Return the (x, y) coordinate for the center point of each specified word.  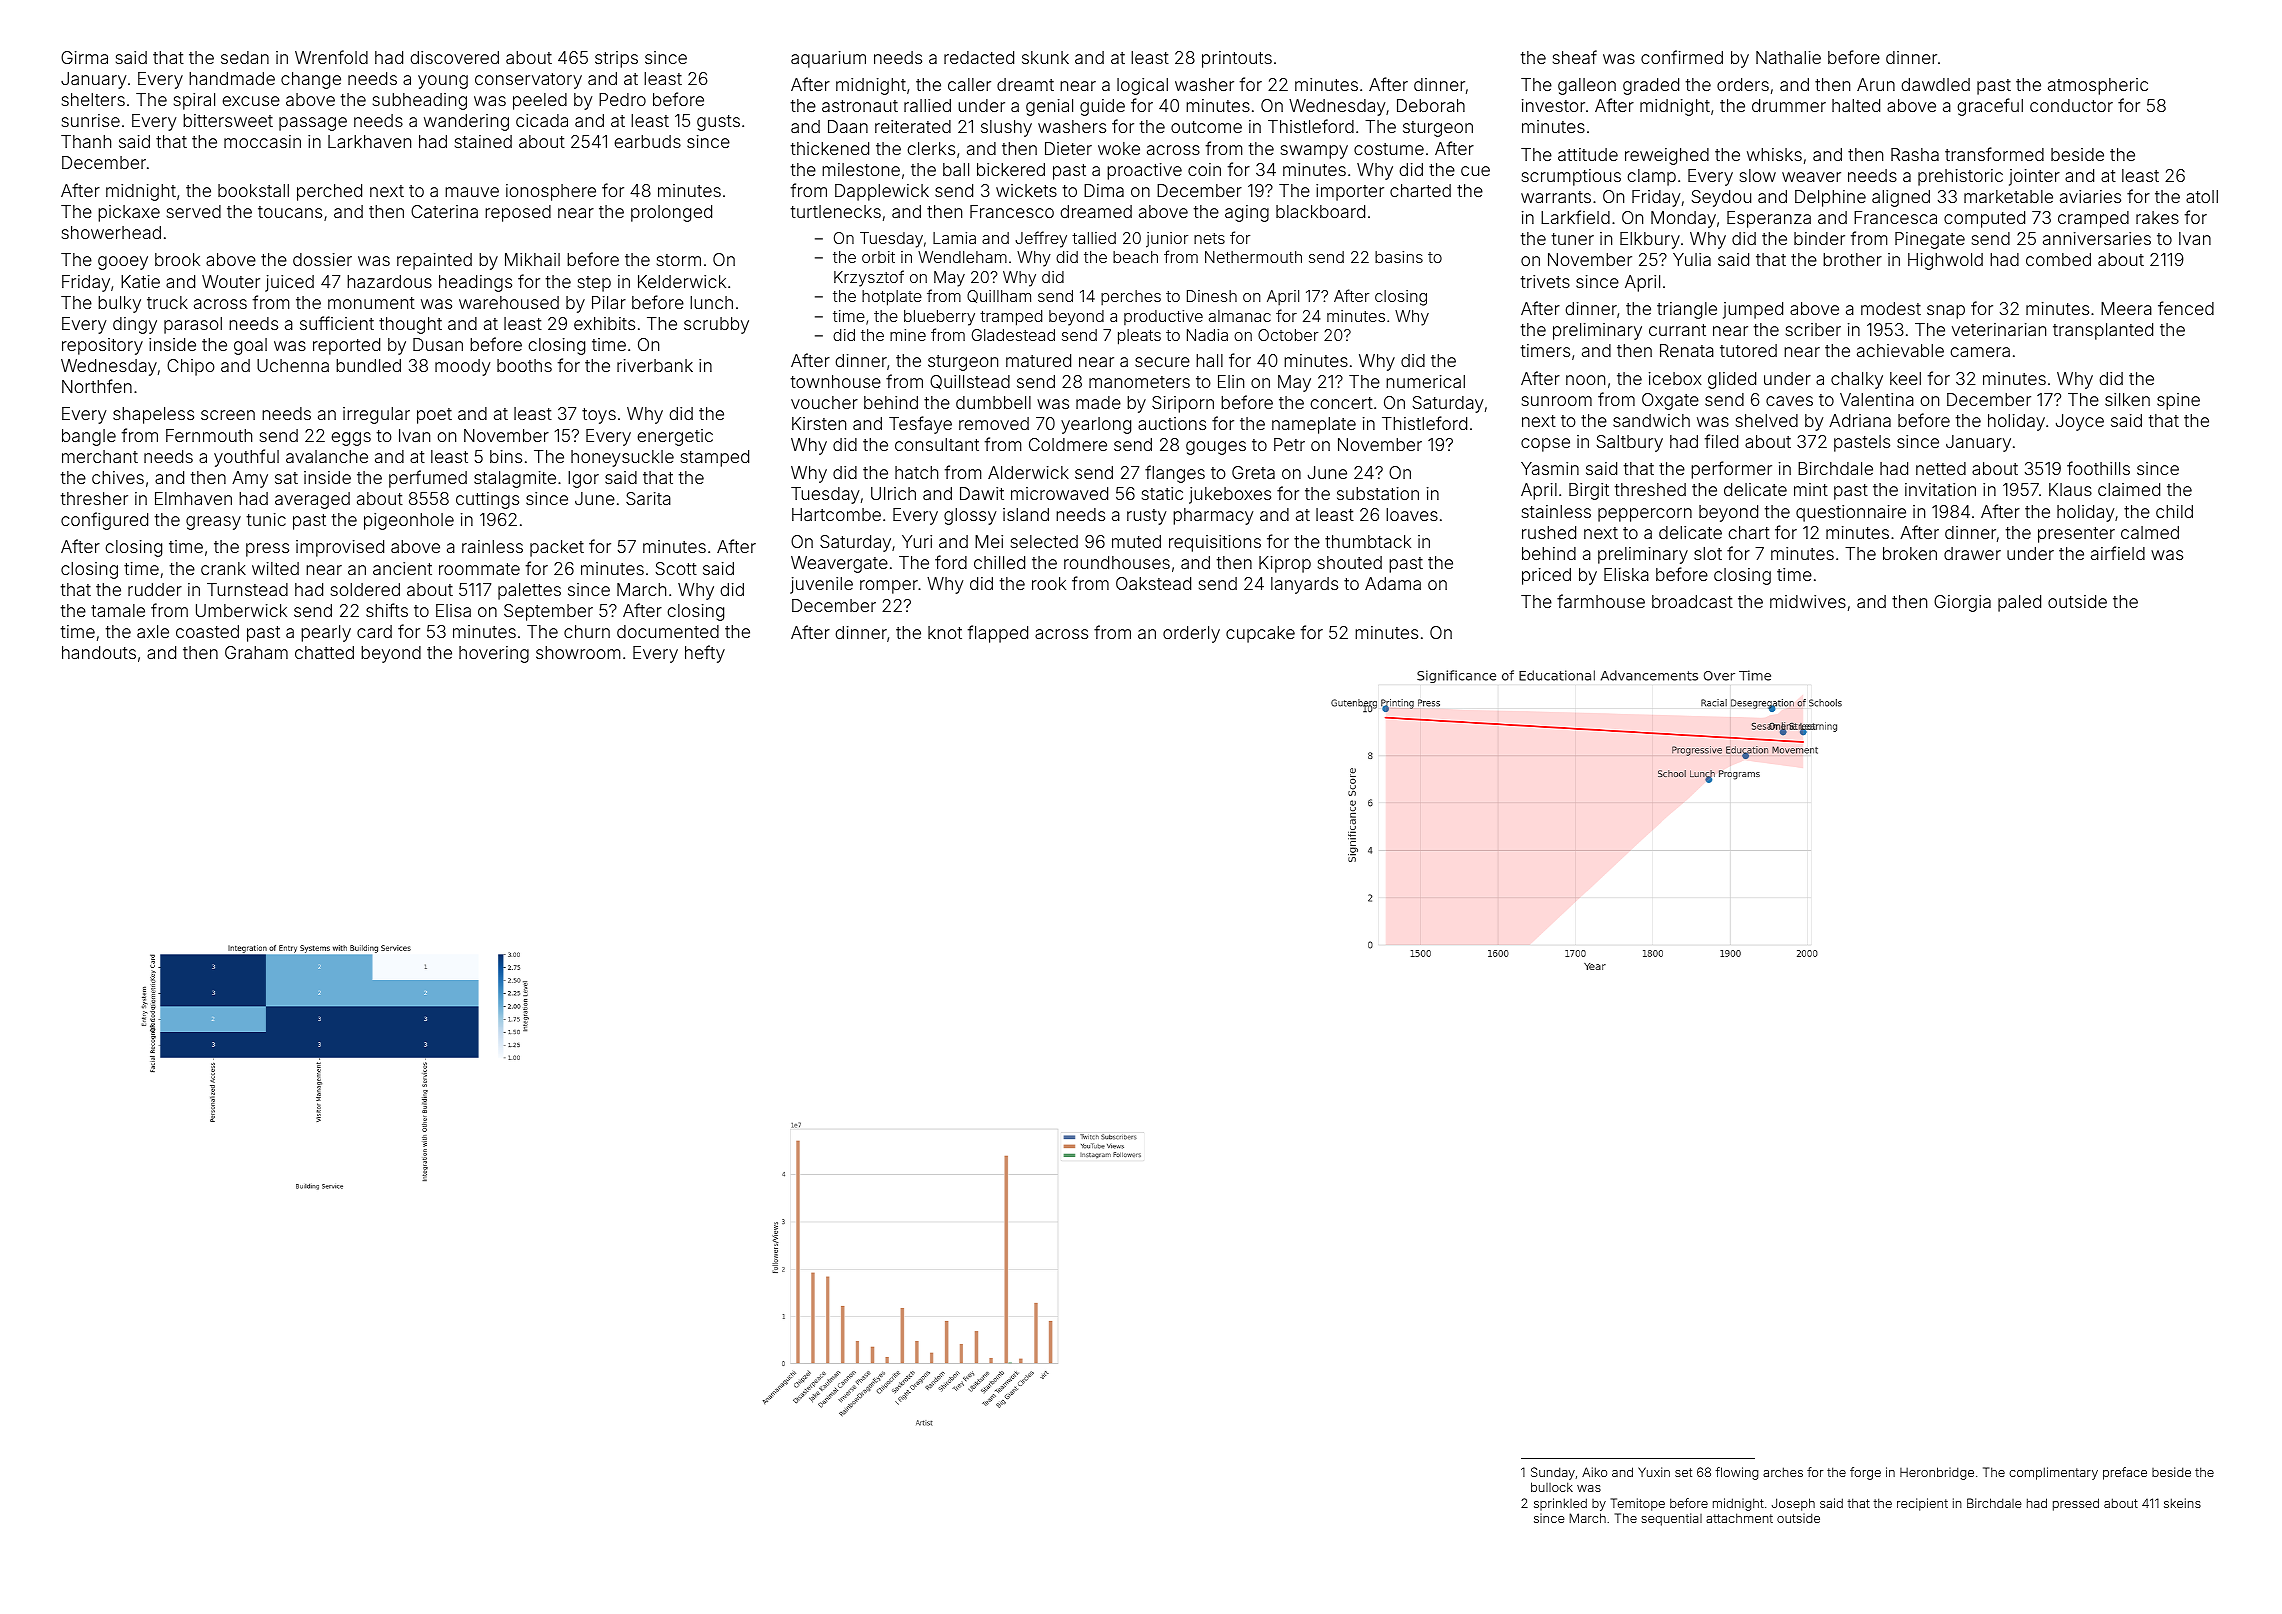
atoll (2202, 196)
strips (616, 59)
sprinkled (1560, 1504)
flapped (998, 634)
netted (1941, 468)
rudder (155, 589)
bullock (1552, 1487)
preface (2125, 1473)
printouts (1237, 59)
